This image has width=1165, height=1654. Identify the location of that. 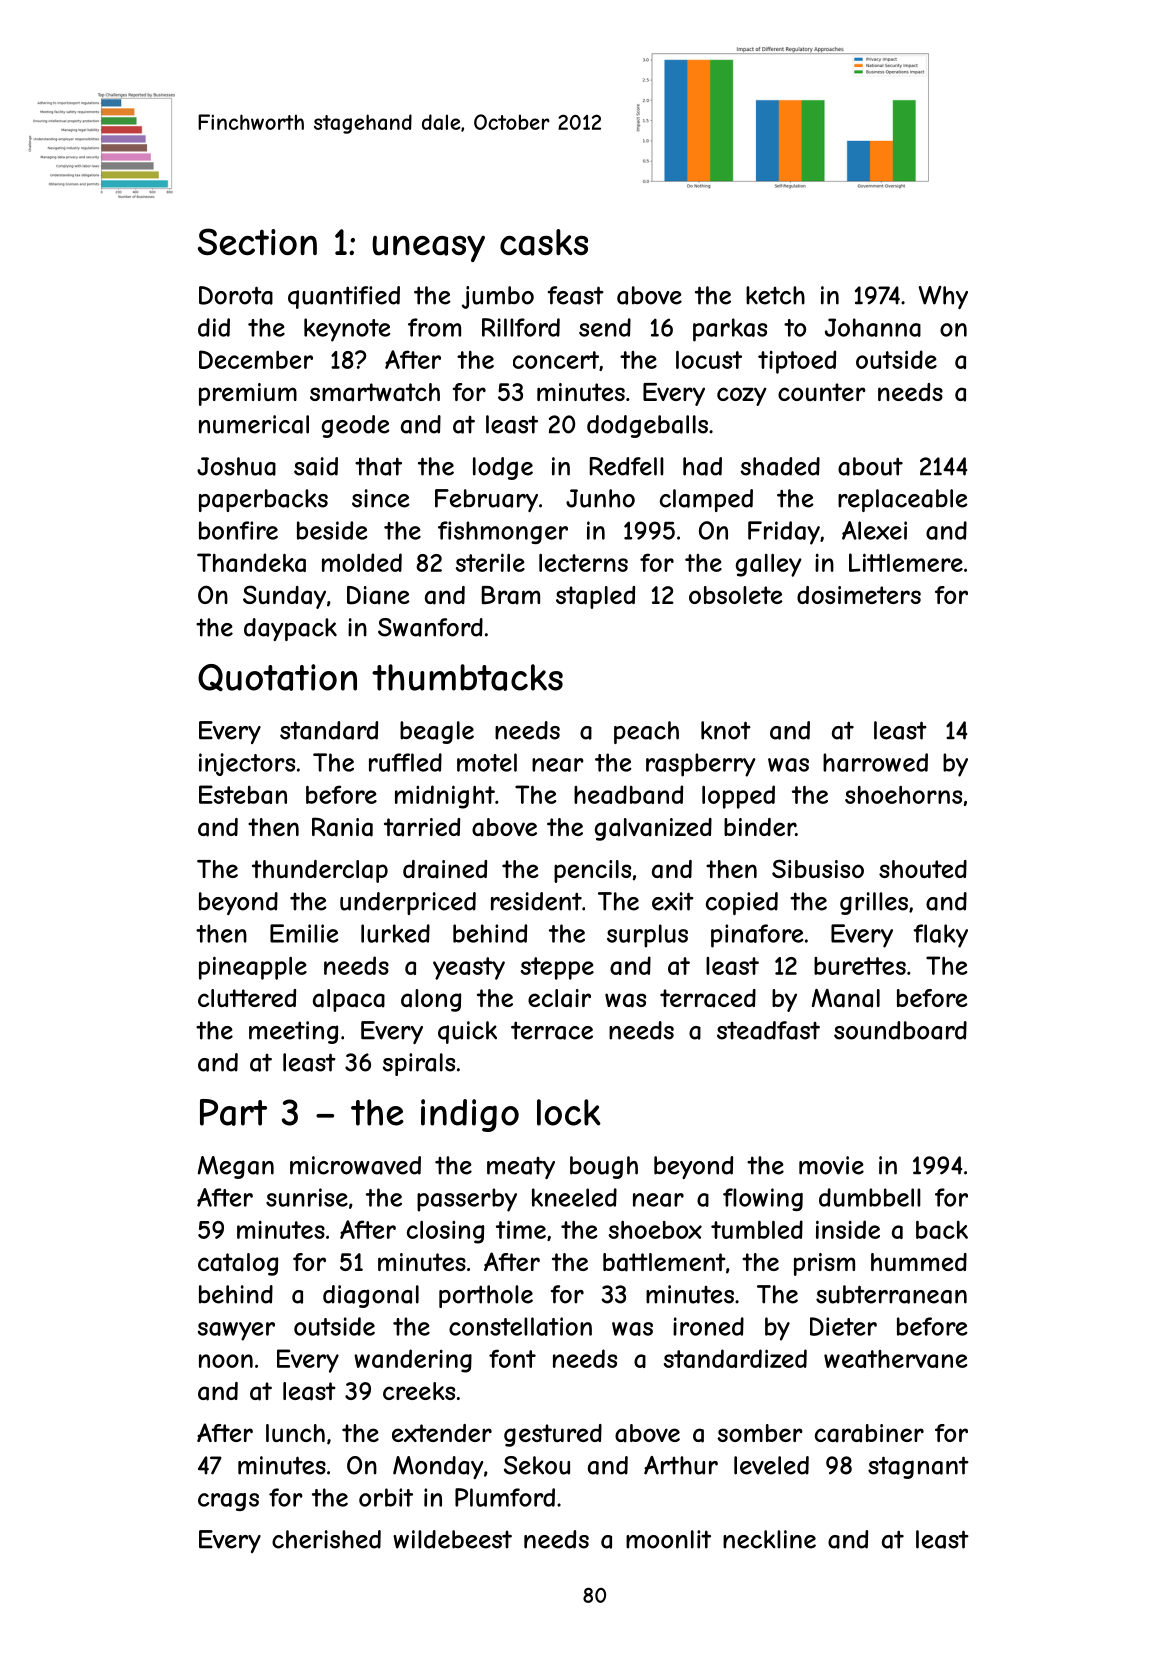
(378, 466).
